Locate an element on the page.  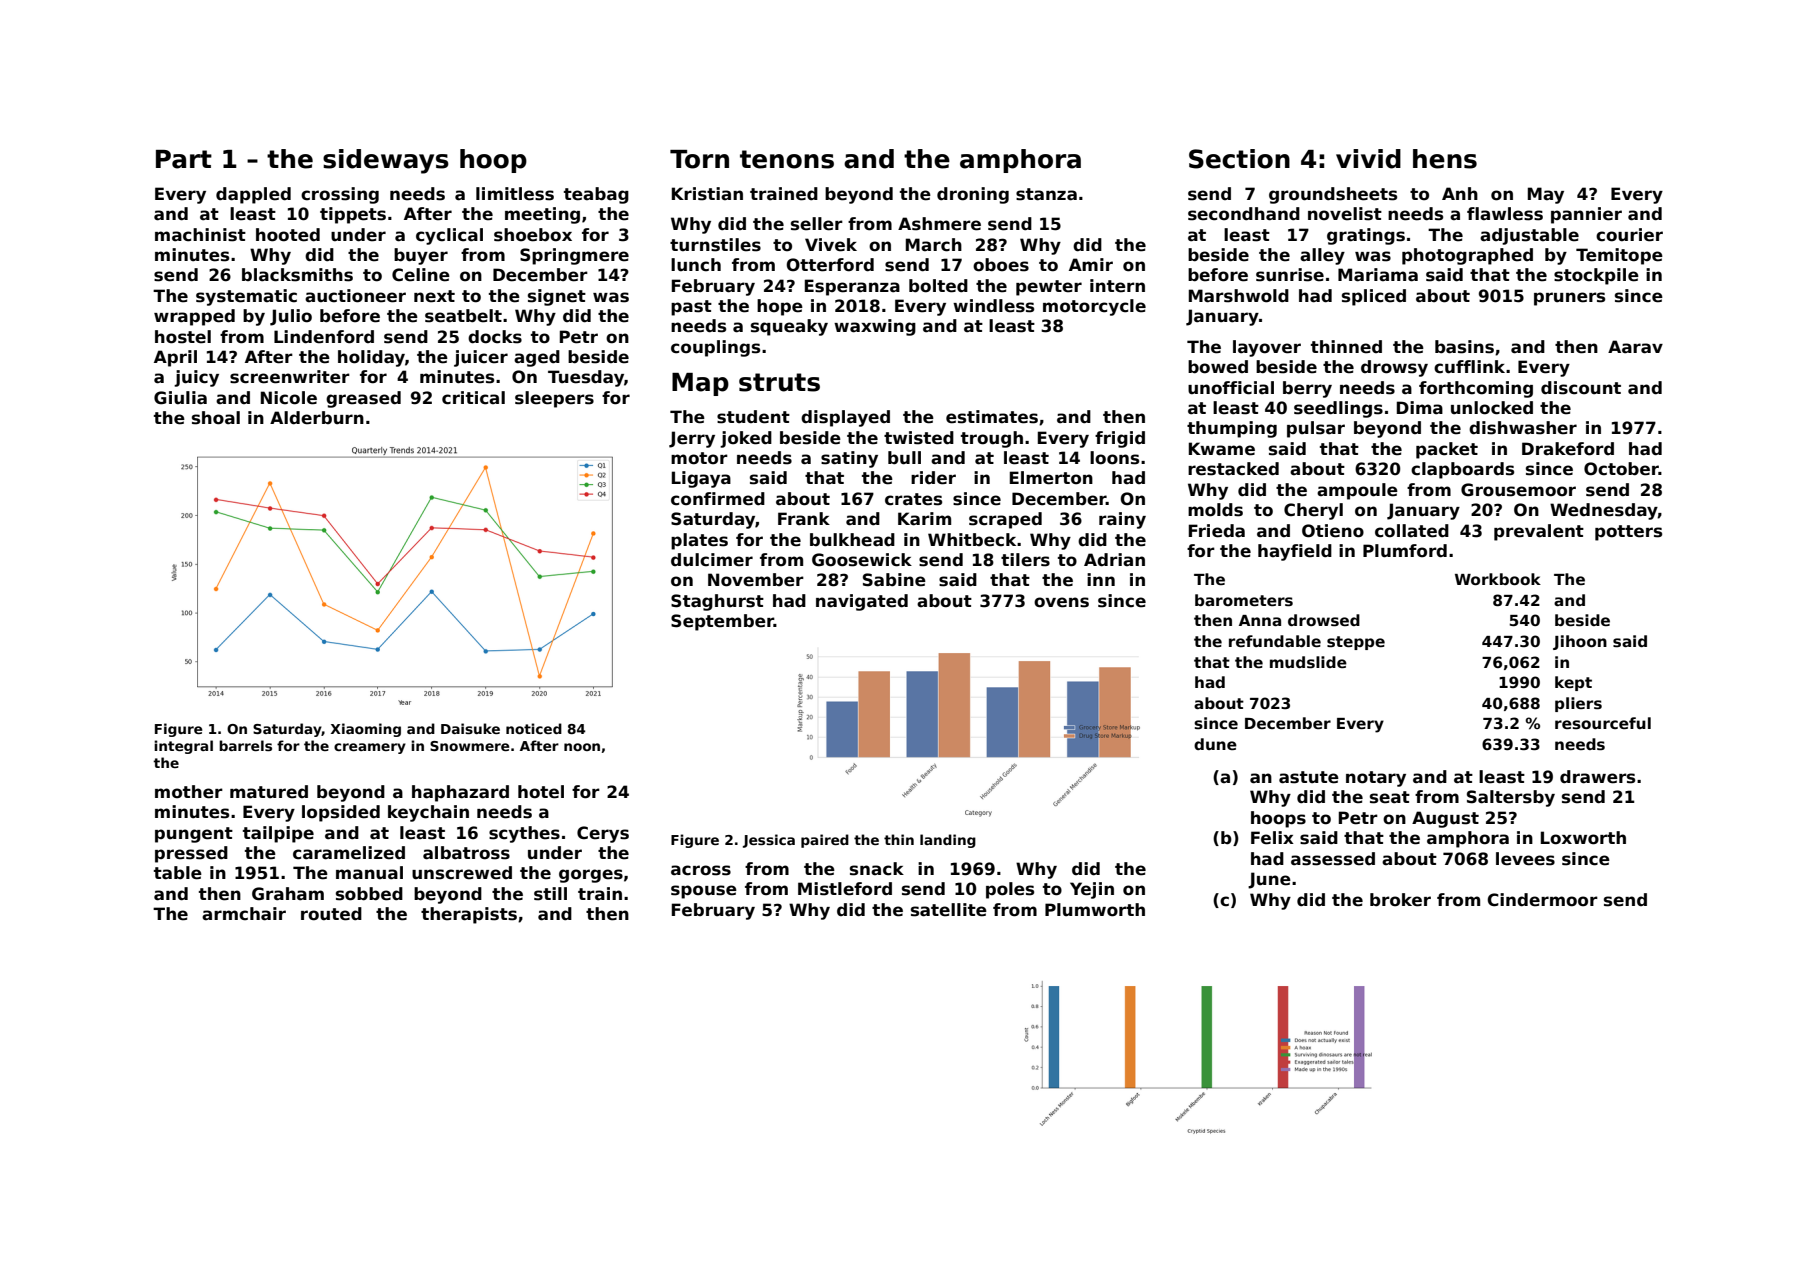
therapists is located at coordinates (469, 915).
